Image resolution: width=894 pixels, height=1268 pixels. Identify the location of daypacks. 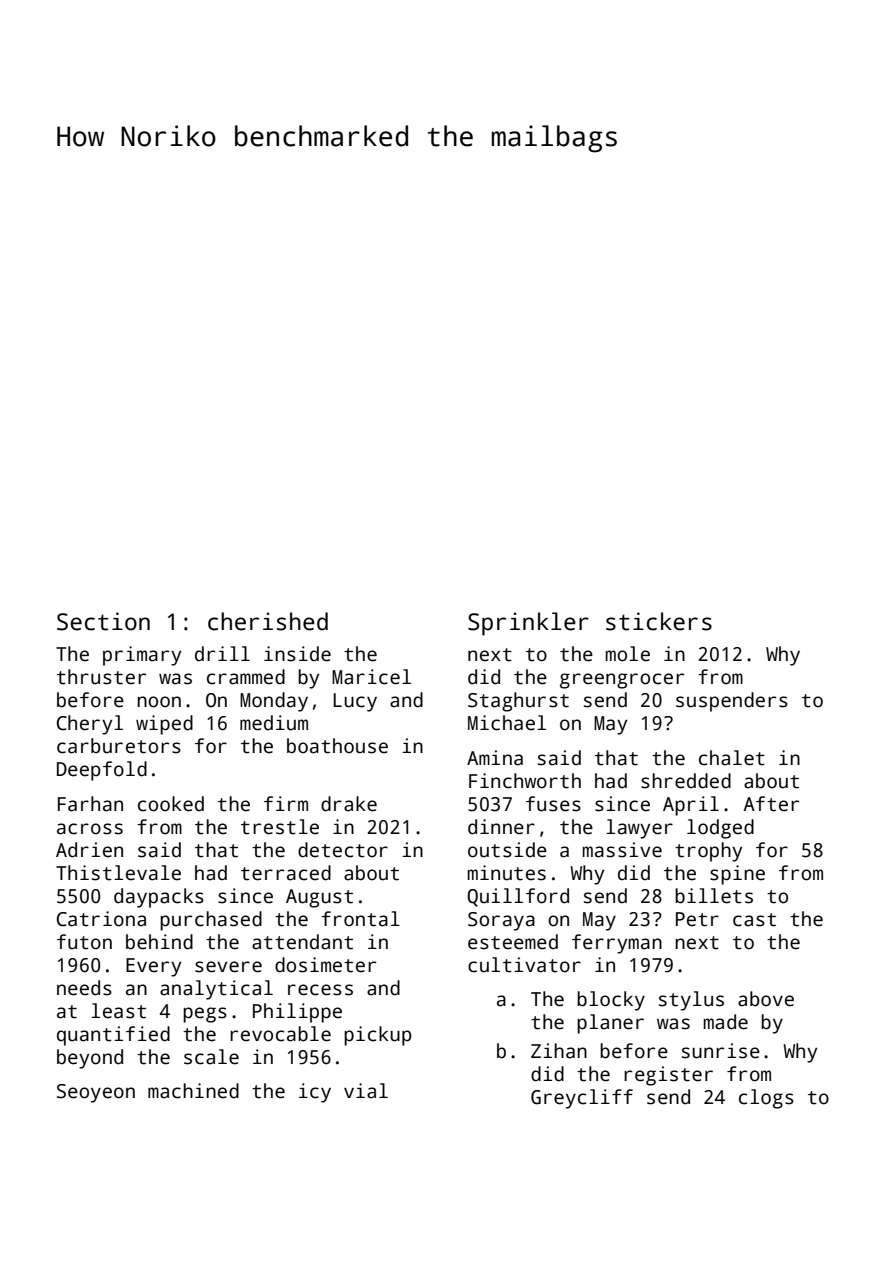
(159, 898).
